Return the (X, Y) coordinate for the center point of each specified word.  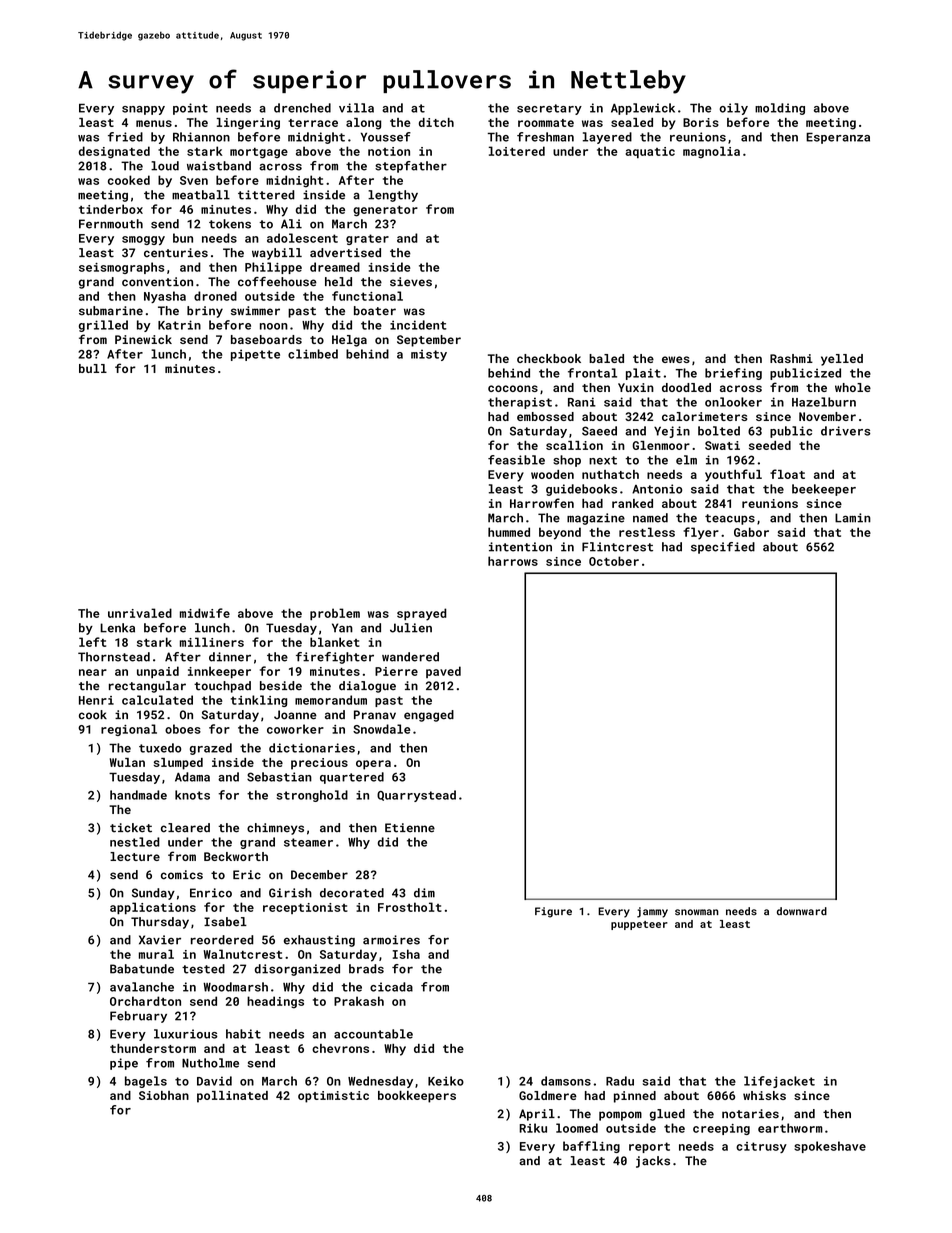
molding (780, 109)
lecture (135, 856)
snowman (697, 912)
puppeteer (639, 925)
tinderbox (111, 209)
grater (367, 239)
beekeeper (824, 490)
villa (356, 108)
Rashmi (791, 358)
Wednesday (380, 1082)
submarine (111, 311)
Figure (553, 912)
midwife (205, 613)
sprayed (422, 614)
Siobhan (164, 1095)
